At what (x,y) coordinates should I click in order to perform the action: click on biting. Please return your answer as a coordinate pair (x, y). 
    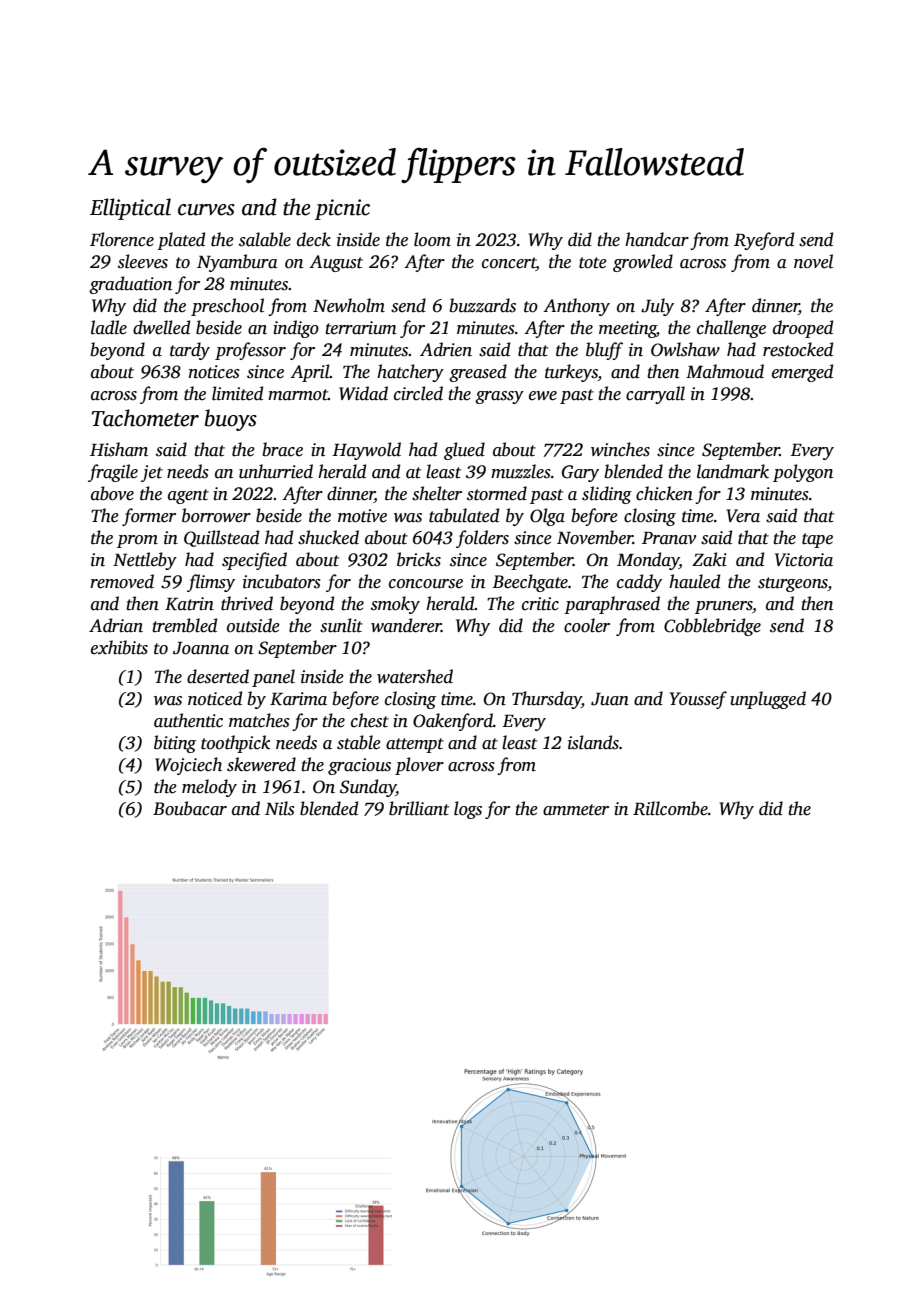
    Looking at the image, I should click on (175, 744).
